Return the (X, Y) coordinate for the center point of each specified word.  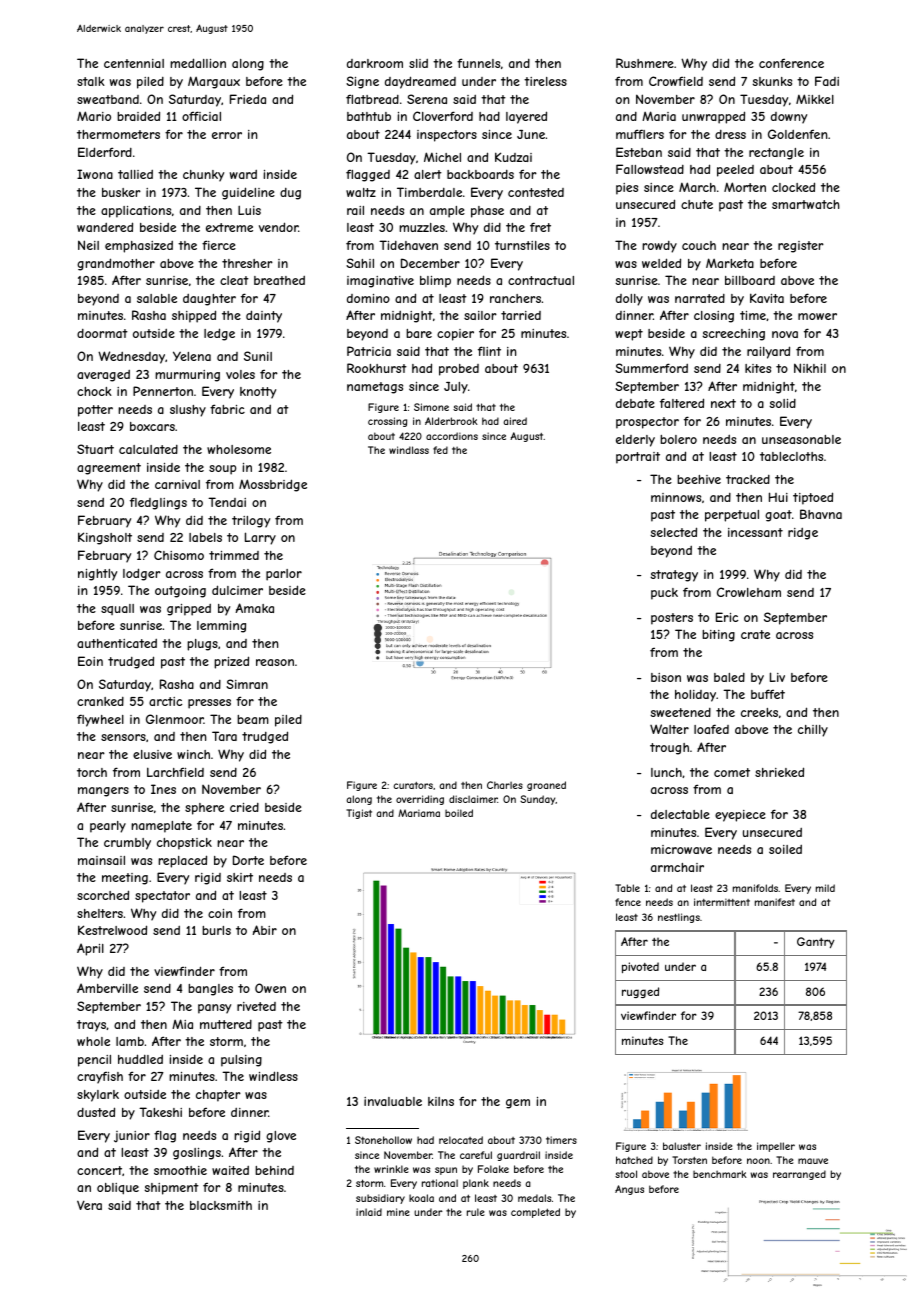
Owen (270, 988)
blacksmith (221, 1205)
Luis (249, 210)
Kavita (767, 298)
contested (536, 192)
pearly (108, 827)
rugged (640, 992)
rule (476, 1212)
